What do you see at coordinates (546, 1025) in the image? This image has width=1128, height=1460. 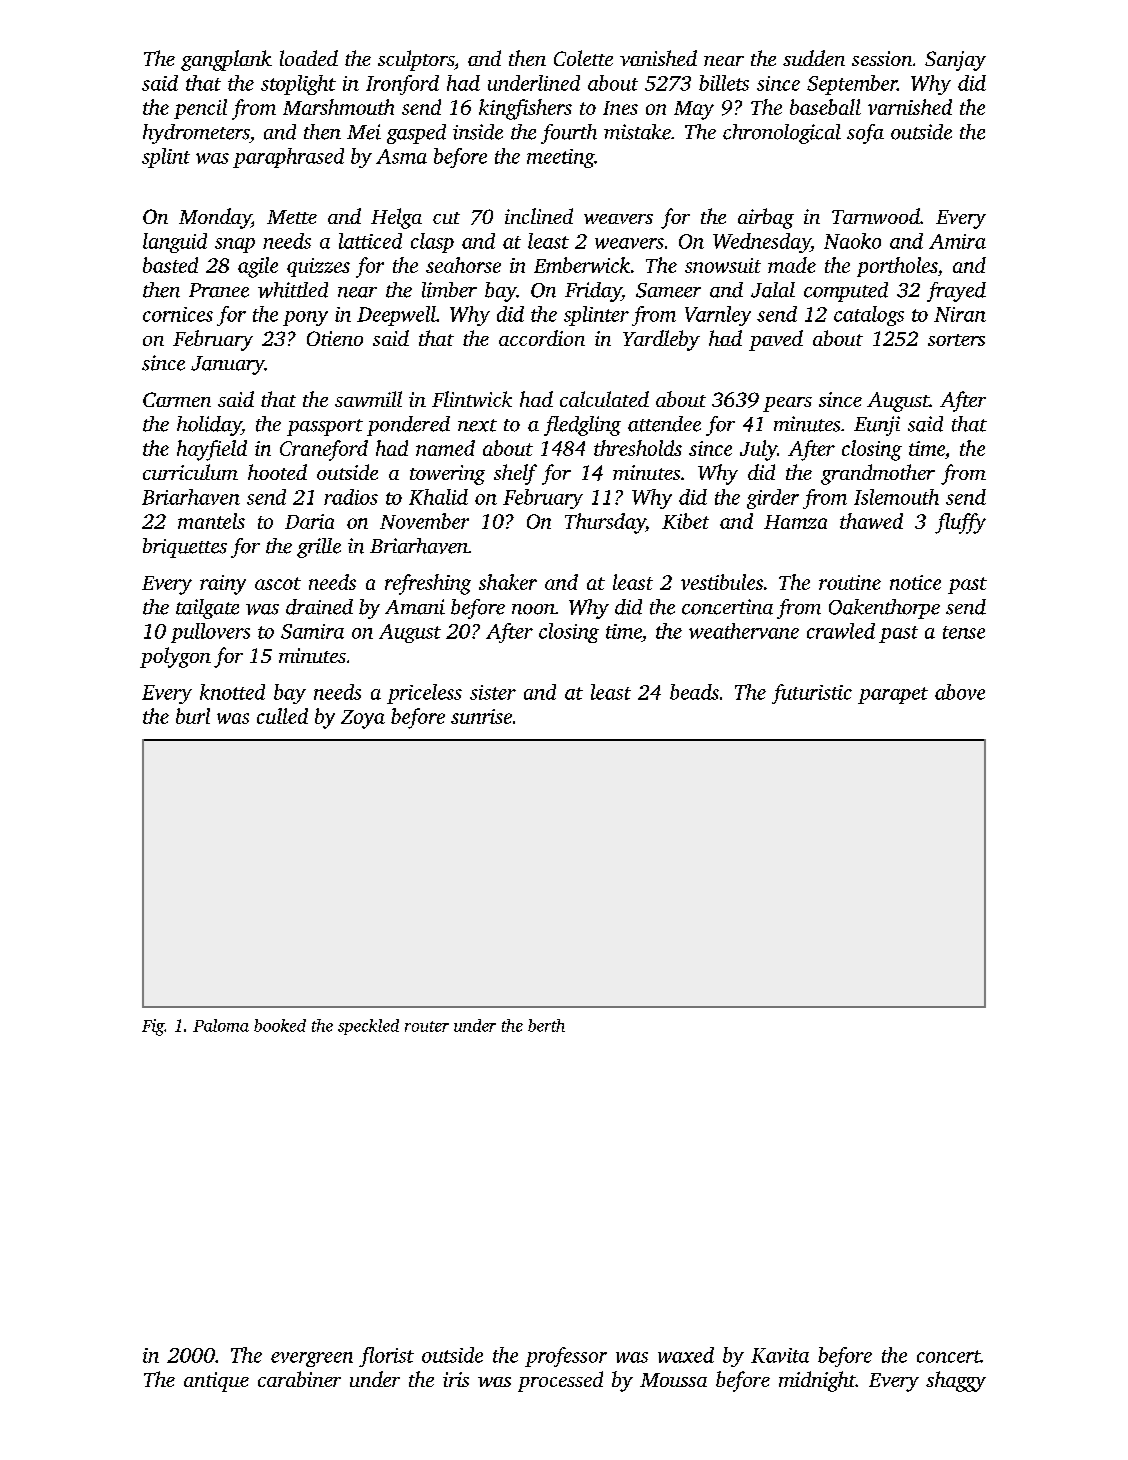 I see `berth` at bounding box center [546, 1025].
